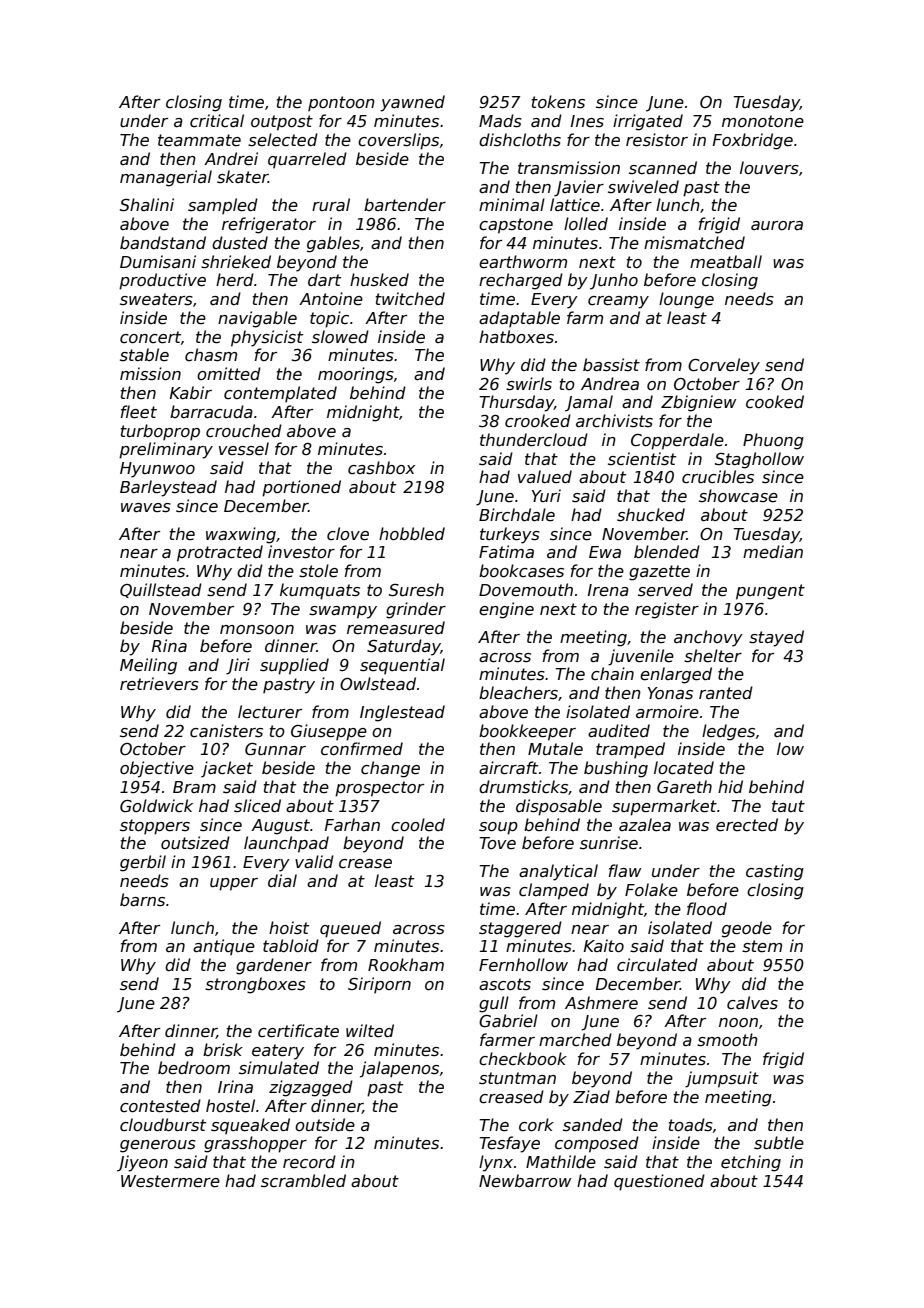 Image resolution: width=924 pixels, height=1308 pixels. What do you see at coordinates (775, 402) in the document?
I see `cooked` at bounding box center [775, 402].
